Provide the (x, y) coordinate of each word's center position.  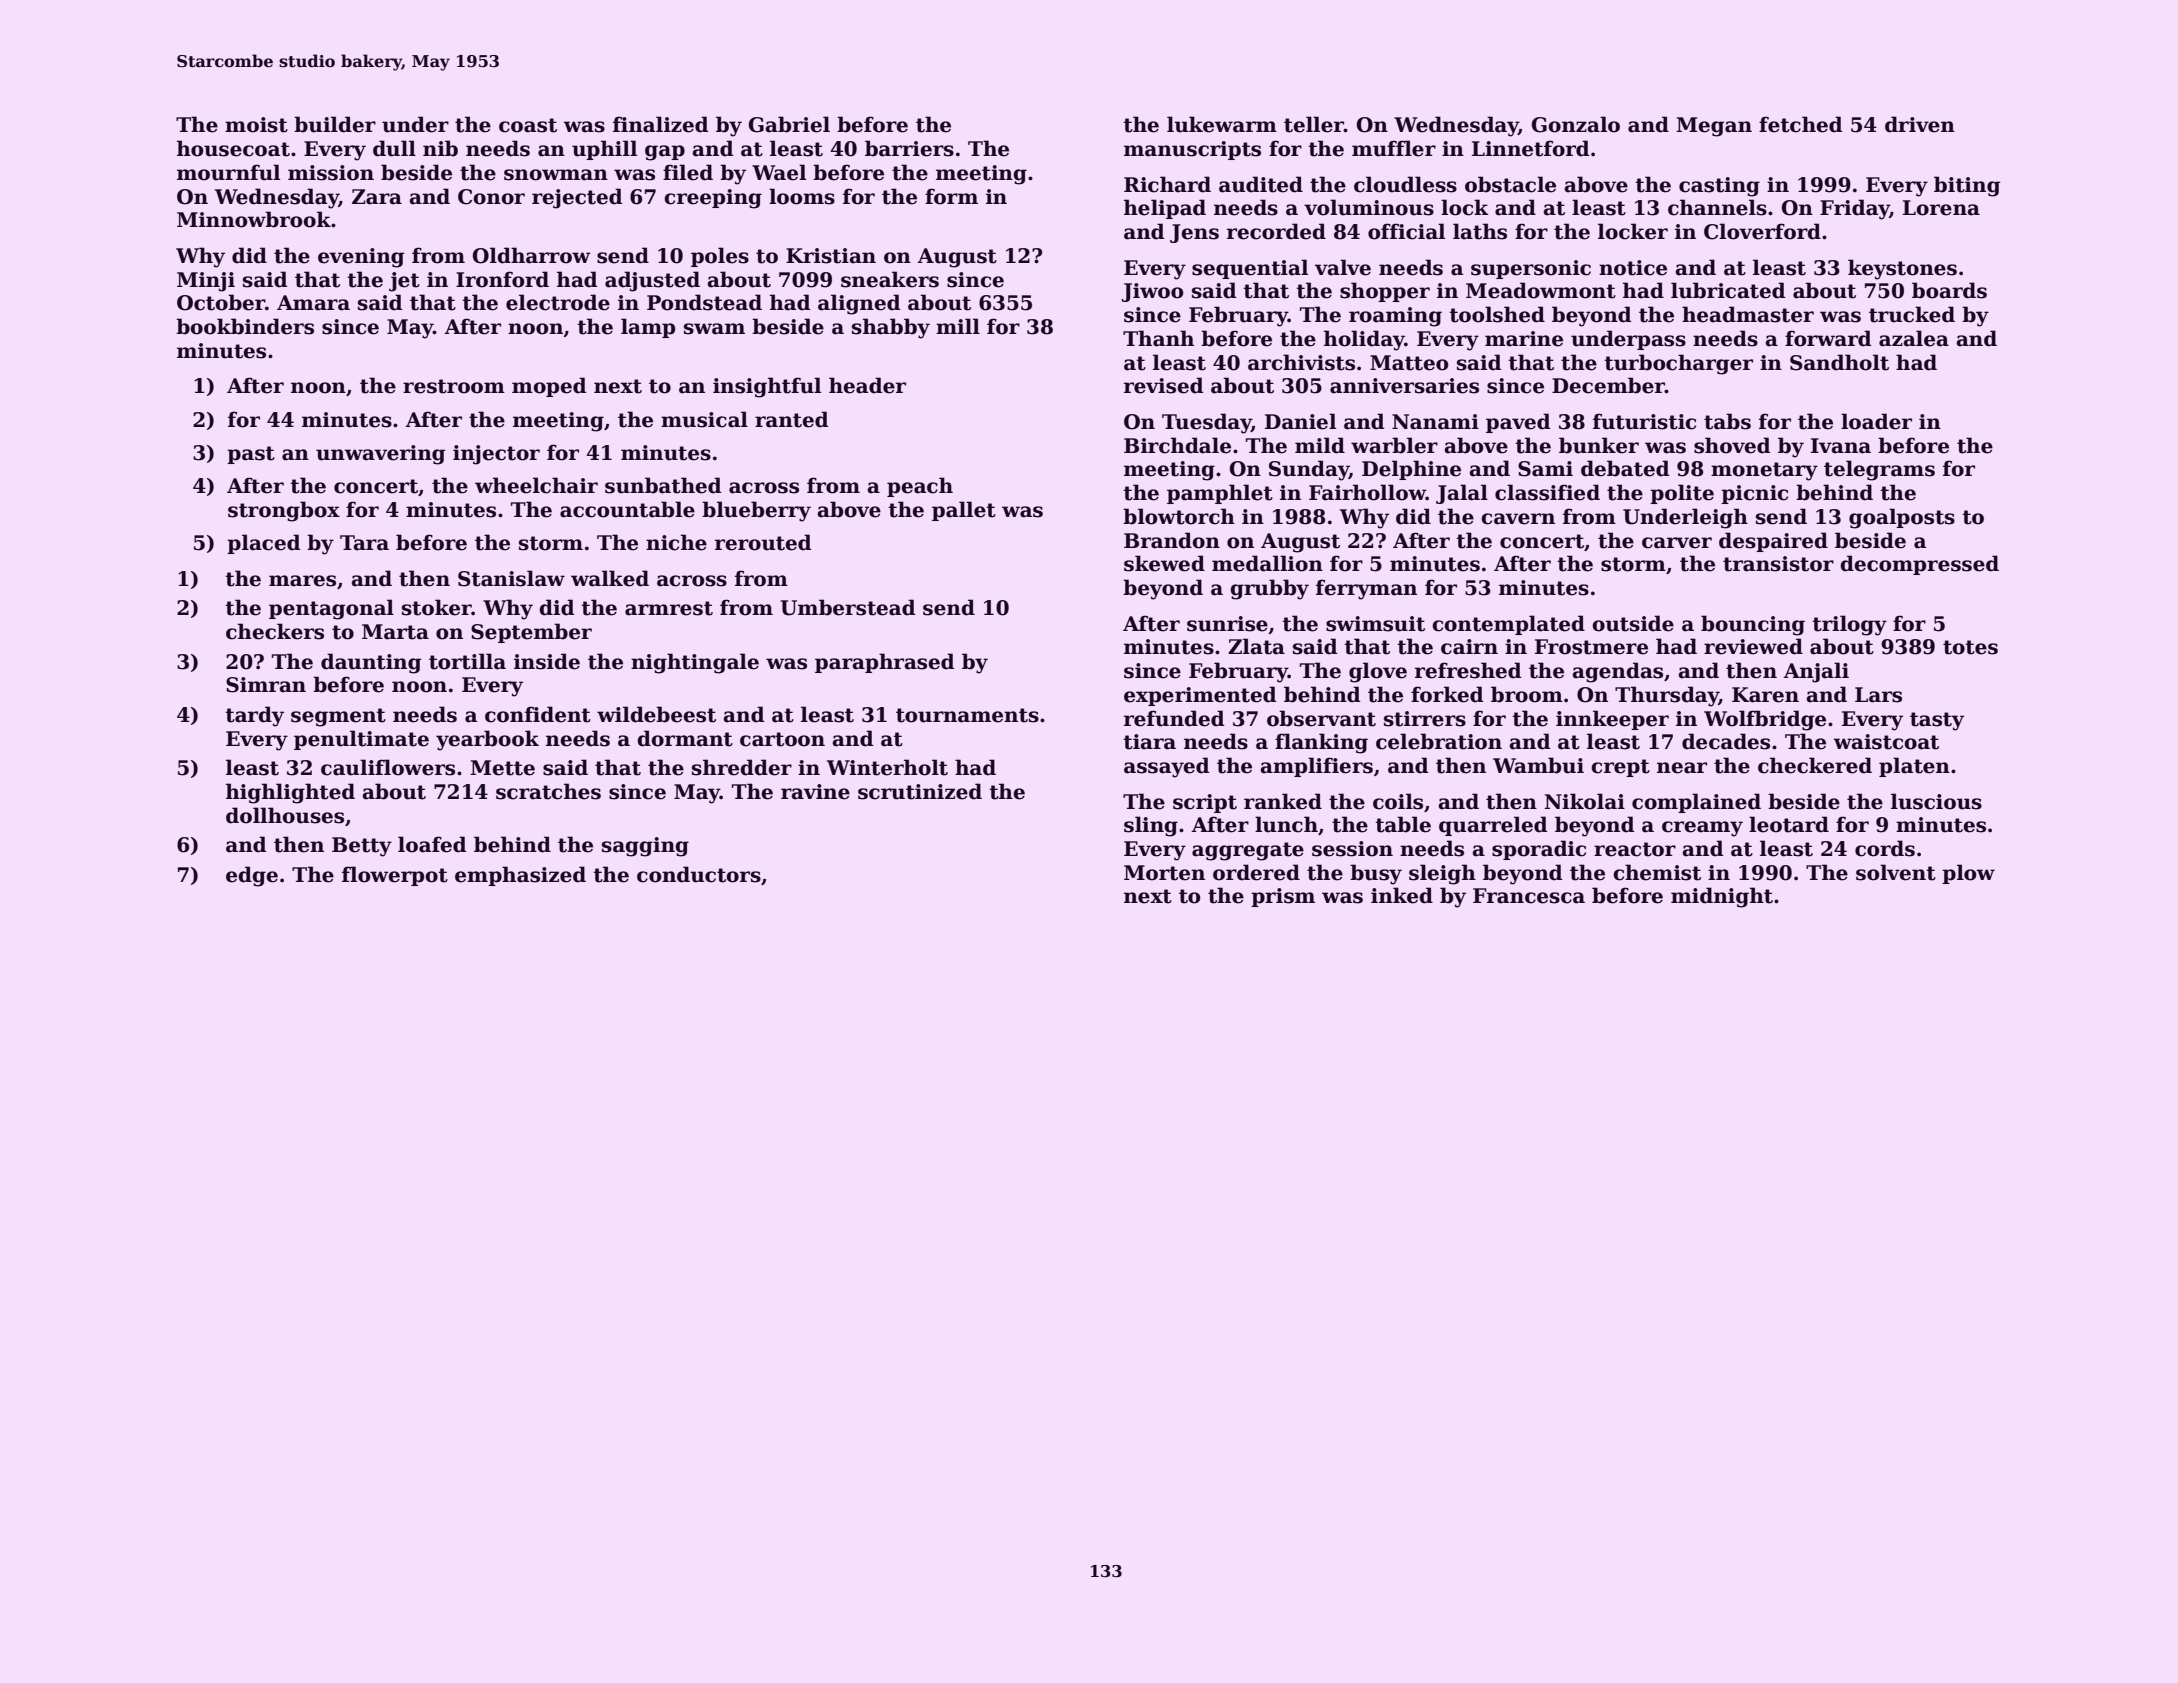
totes (1970, 647)
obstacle (1510, 184)
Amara (313, 303)
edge (252, 876)
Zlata (1256, 646)
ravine (815, 792)
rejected (577, 198)
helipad (1165, 209)
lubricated (1728, 290)
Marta (395, 632)
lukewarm (1222, 124)
